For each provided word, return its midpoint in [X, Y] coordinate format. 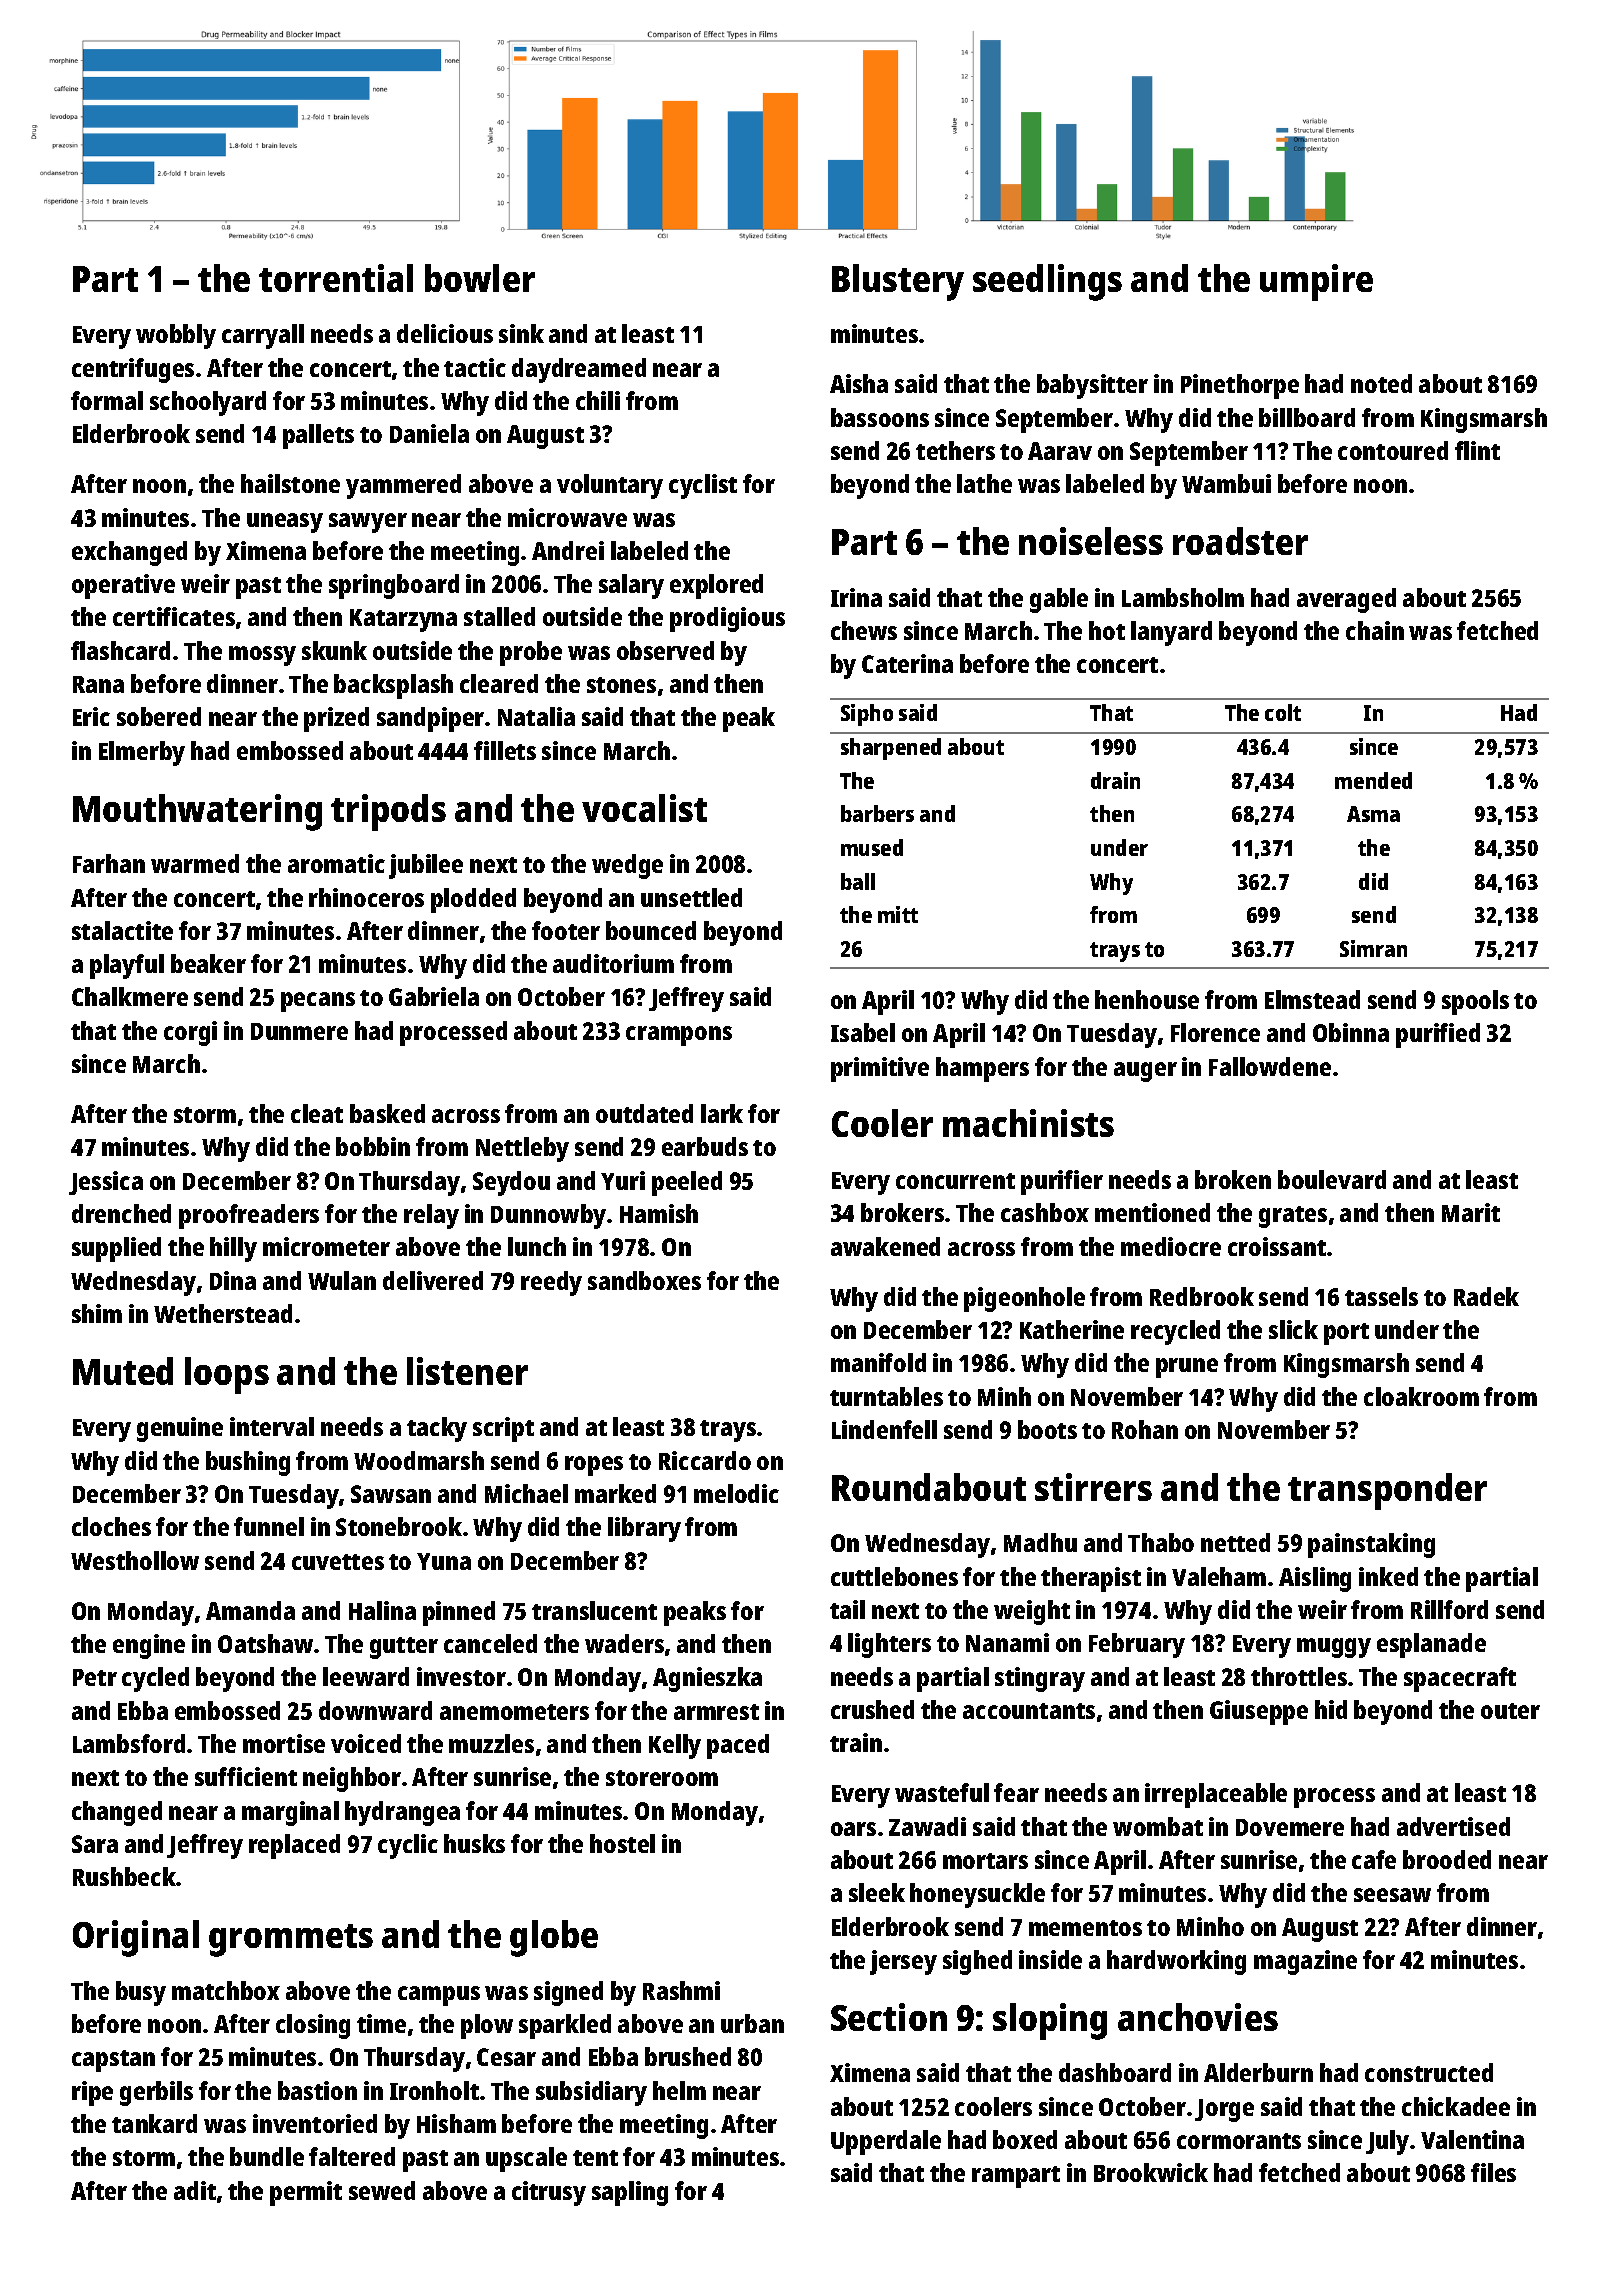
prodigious [727, 619]
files [1493, 2172]
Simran [1373, 948]
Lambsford [129, 1743]
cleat [317, 1113]
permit [306, 2193]
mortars [985, 1861]
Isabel [863, 1032]
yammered [403, 486]
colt [1283, 712]
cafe [1374, 1859]
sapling [630, 2193]
